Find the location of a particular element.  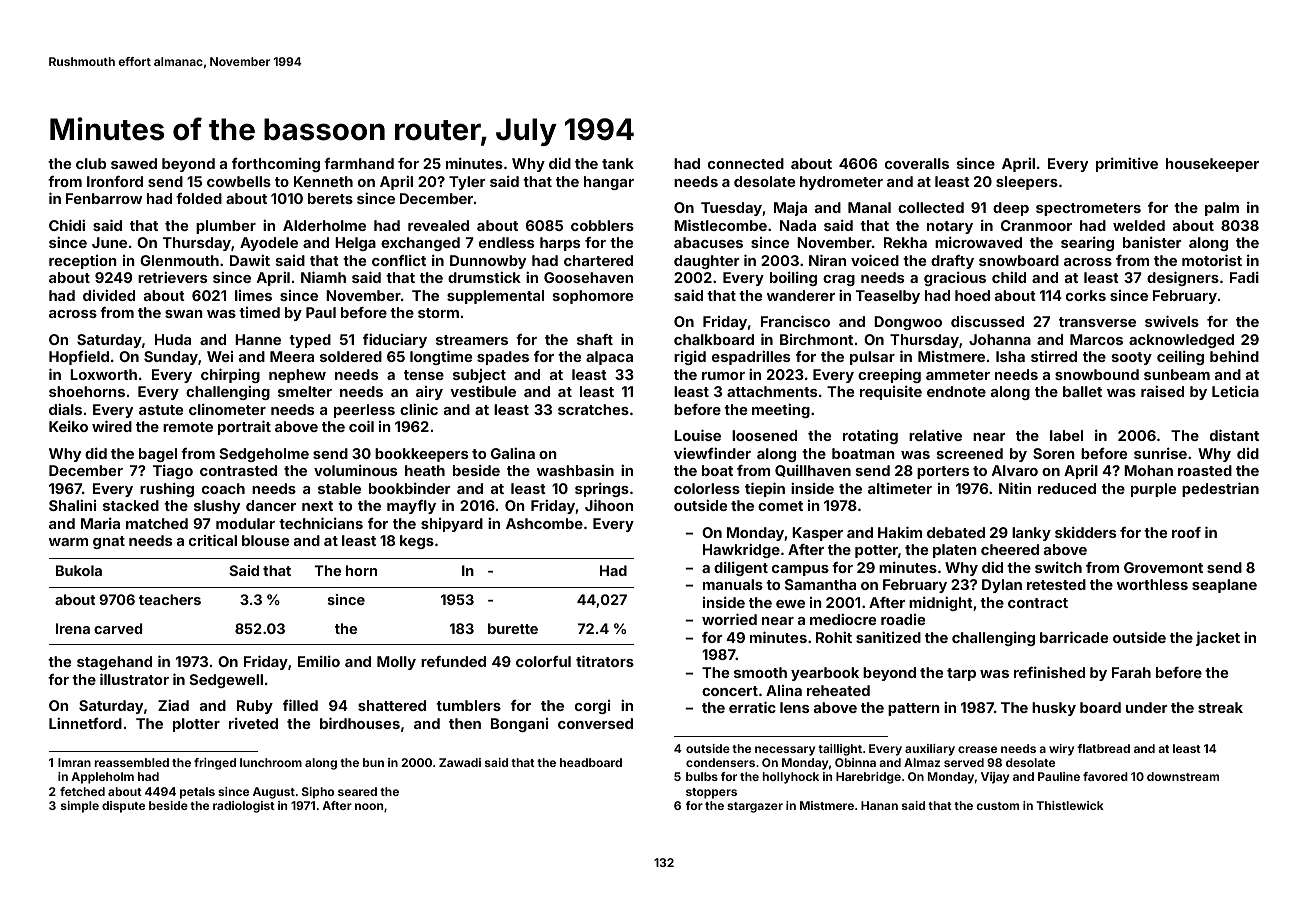

Sedgeholme is located at coordinates (264, 455).
